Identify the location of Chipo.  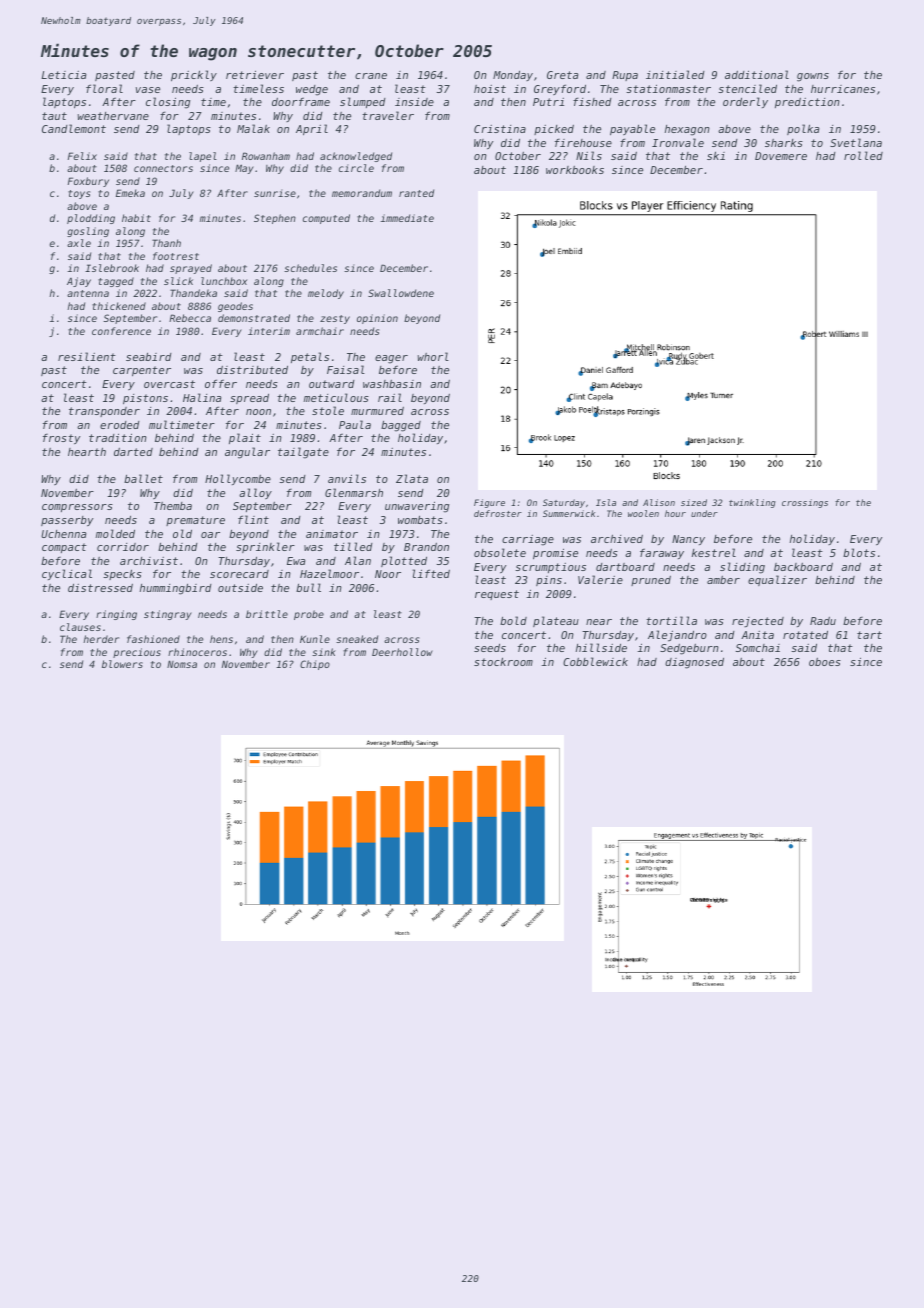
(315, 665).
